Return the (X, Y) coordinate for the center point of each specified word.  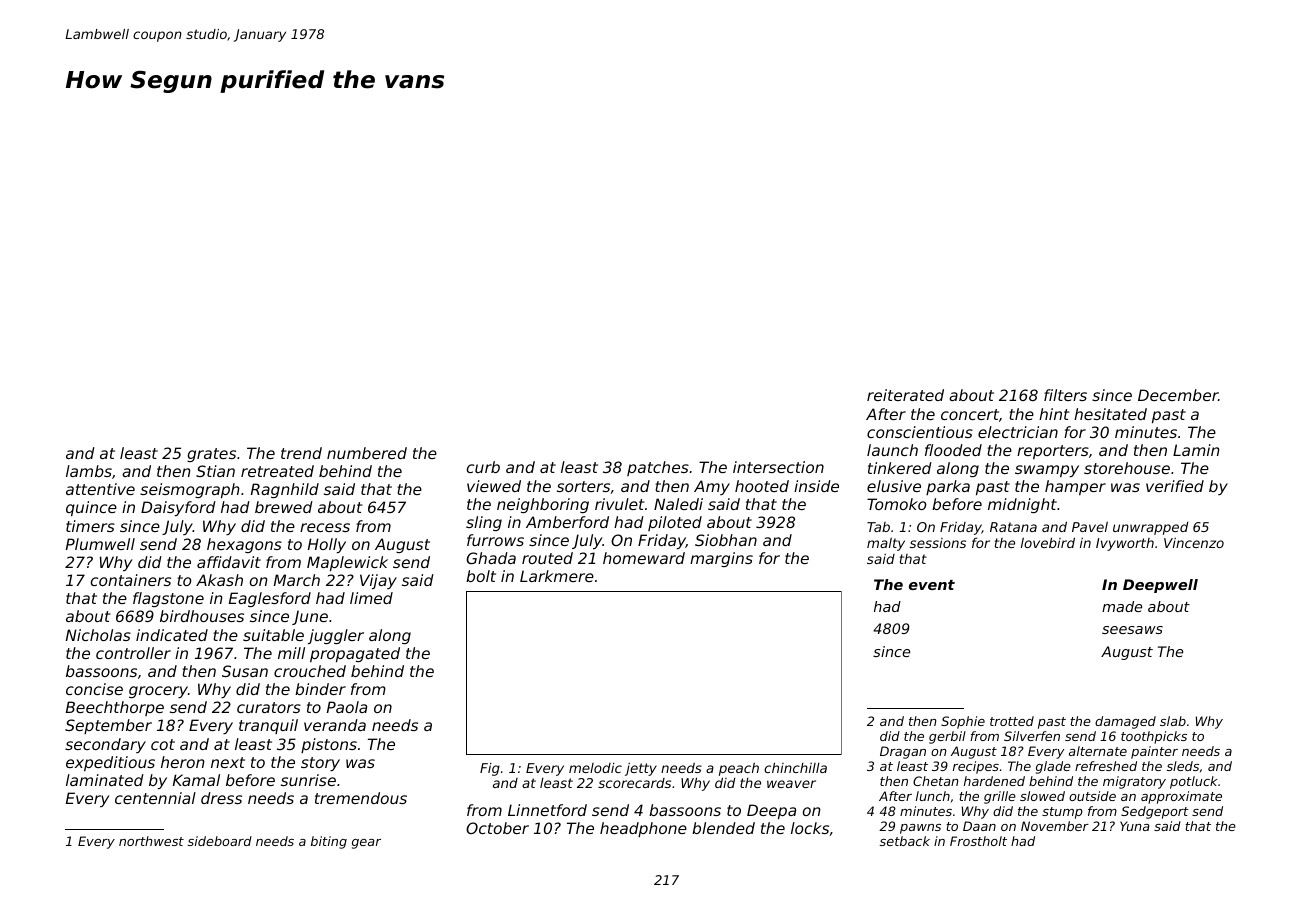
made (1122, 606)
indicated (172, 635)
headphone (643, 829)
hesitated (1110, 414)
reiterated (905, 395)
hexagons (244, 545)
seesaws (1132, 630)
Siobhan (726, 540)
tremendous (361, 798)
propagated (355, 654)
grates (211, 455)
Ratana (1013, 527)
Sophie (963, 722)
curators (269, 707)
